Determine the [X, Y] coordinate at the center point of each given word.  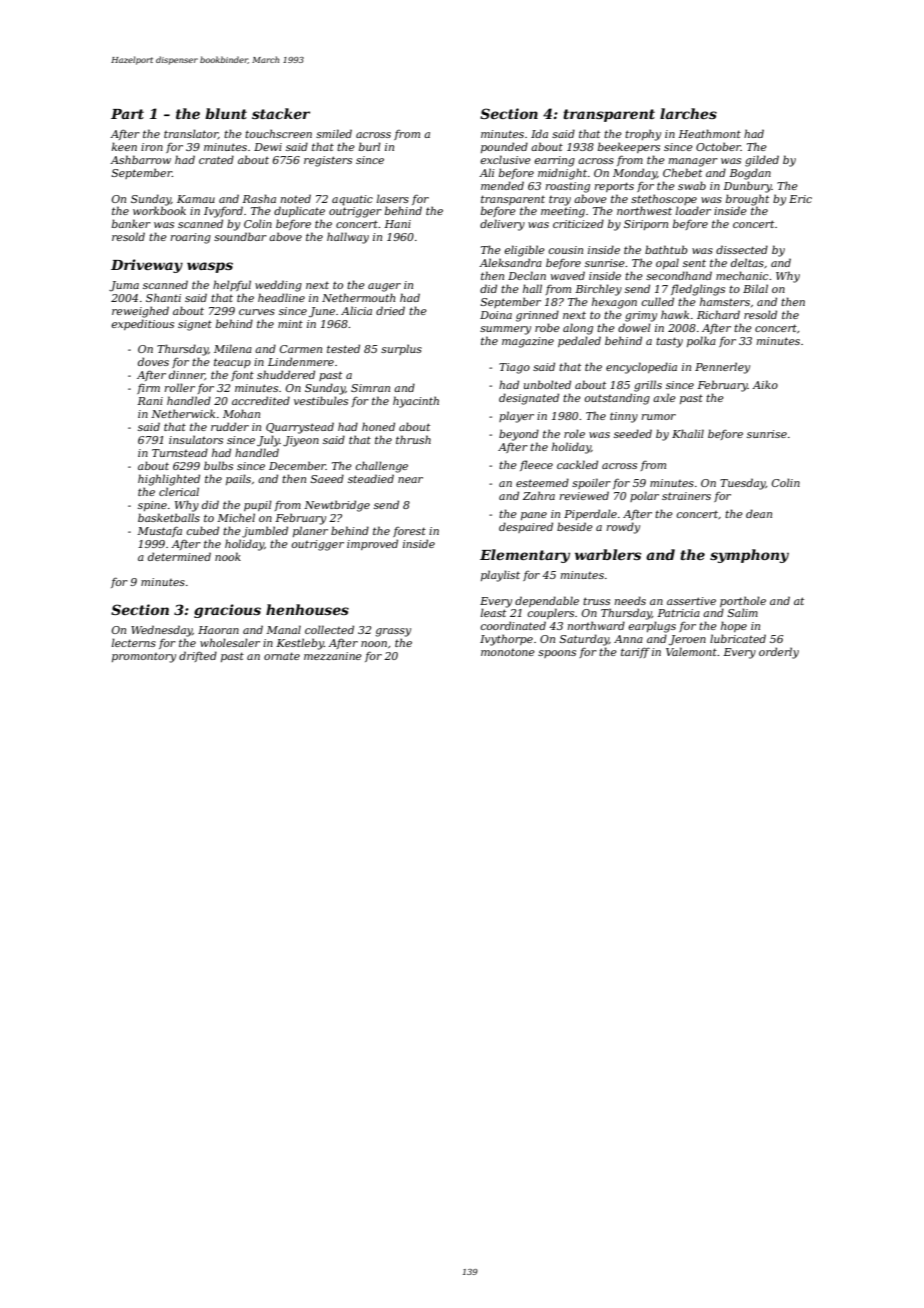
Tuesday [743, 484]
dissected [742, 249]
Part [127, 114]
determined [179, 556]
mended [502, 185]
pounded [504, 147]
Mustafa [159, 531]
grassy [393, 632]
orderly [779, 653]
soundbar [240, 236]
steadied [371, 478]
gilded [762, 161]
